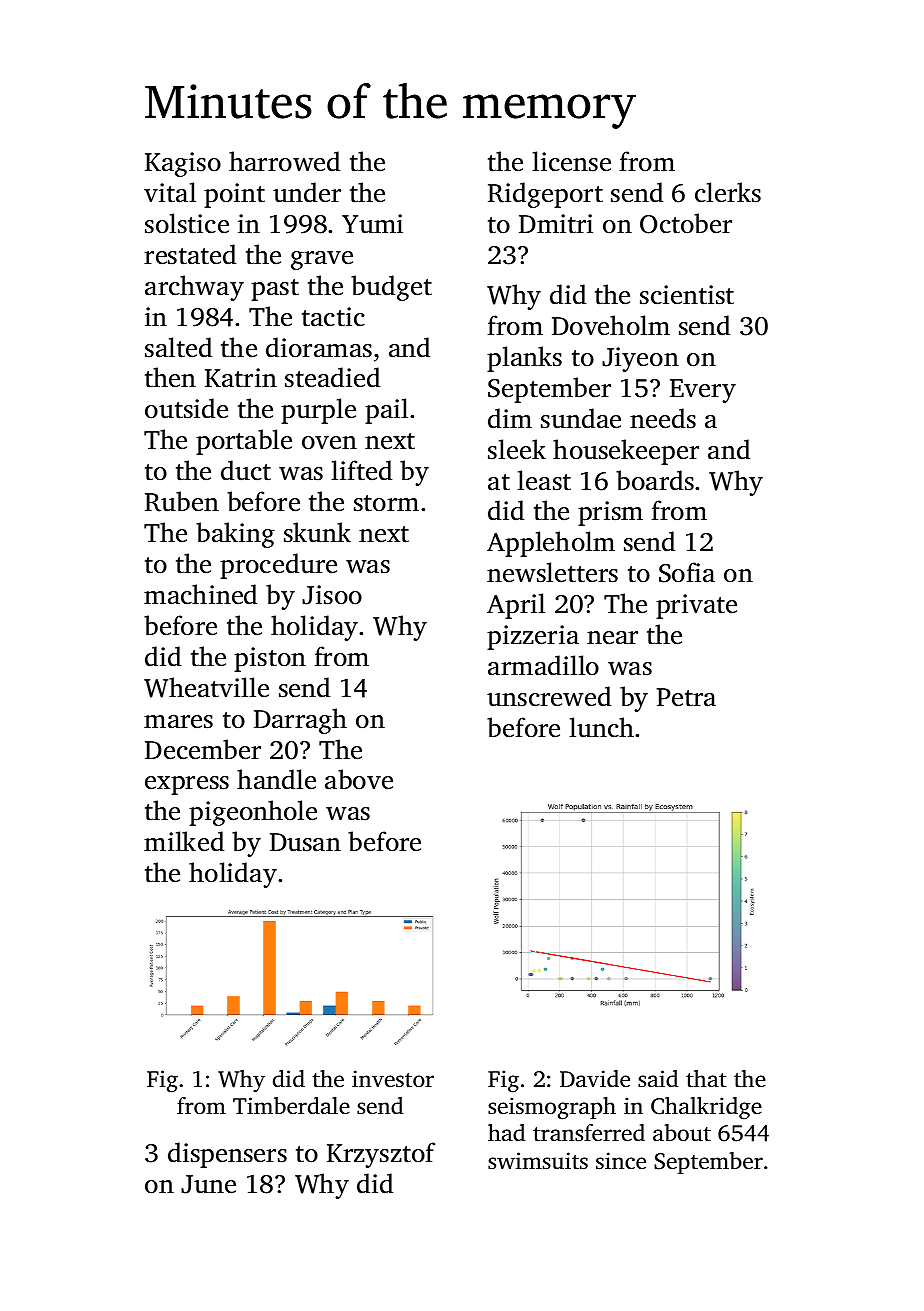 The width and height of the screenshot is (924, 1311). I want to click on dim, so click(510, 418).
